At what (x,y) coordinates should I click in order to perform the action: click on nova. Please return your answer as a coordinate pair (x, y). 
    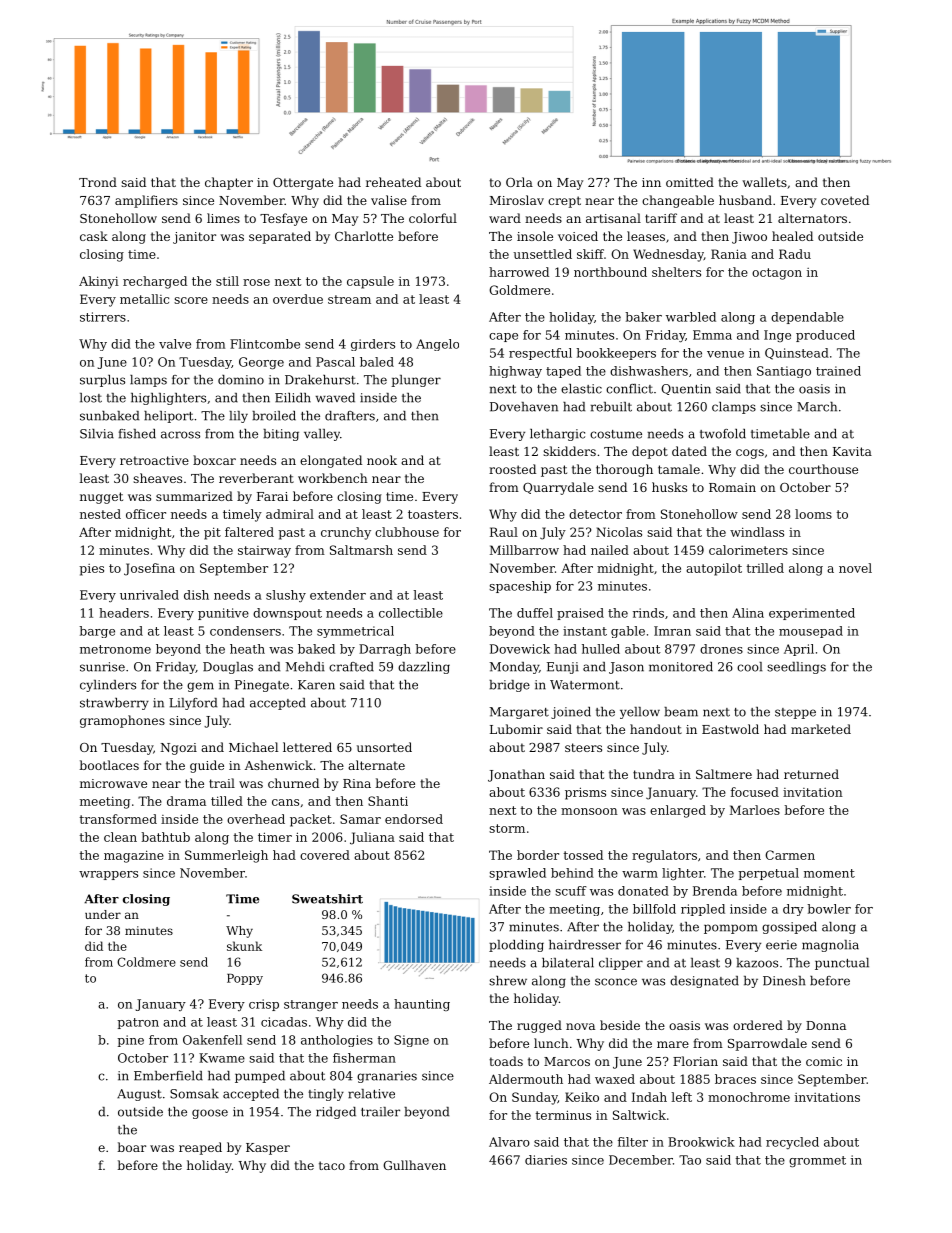
    Looking at the image, I should click on (580, 1026).
